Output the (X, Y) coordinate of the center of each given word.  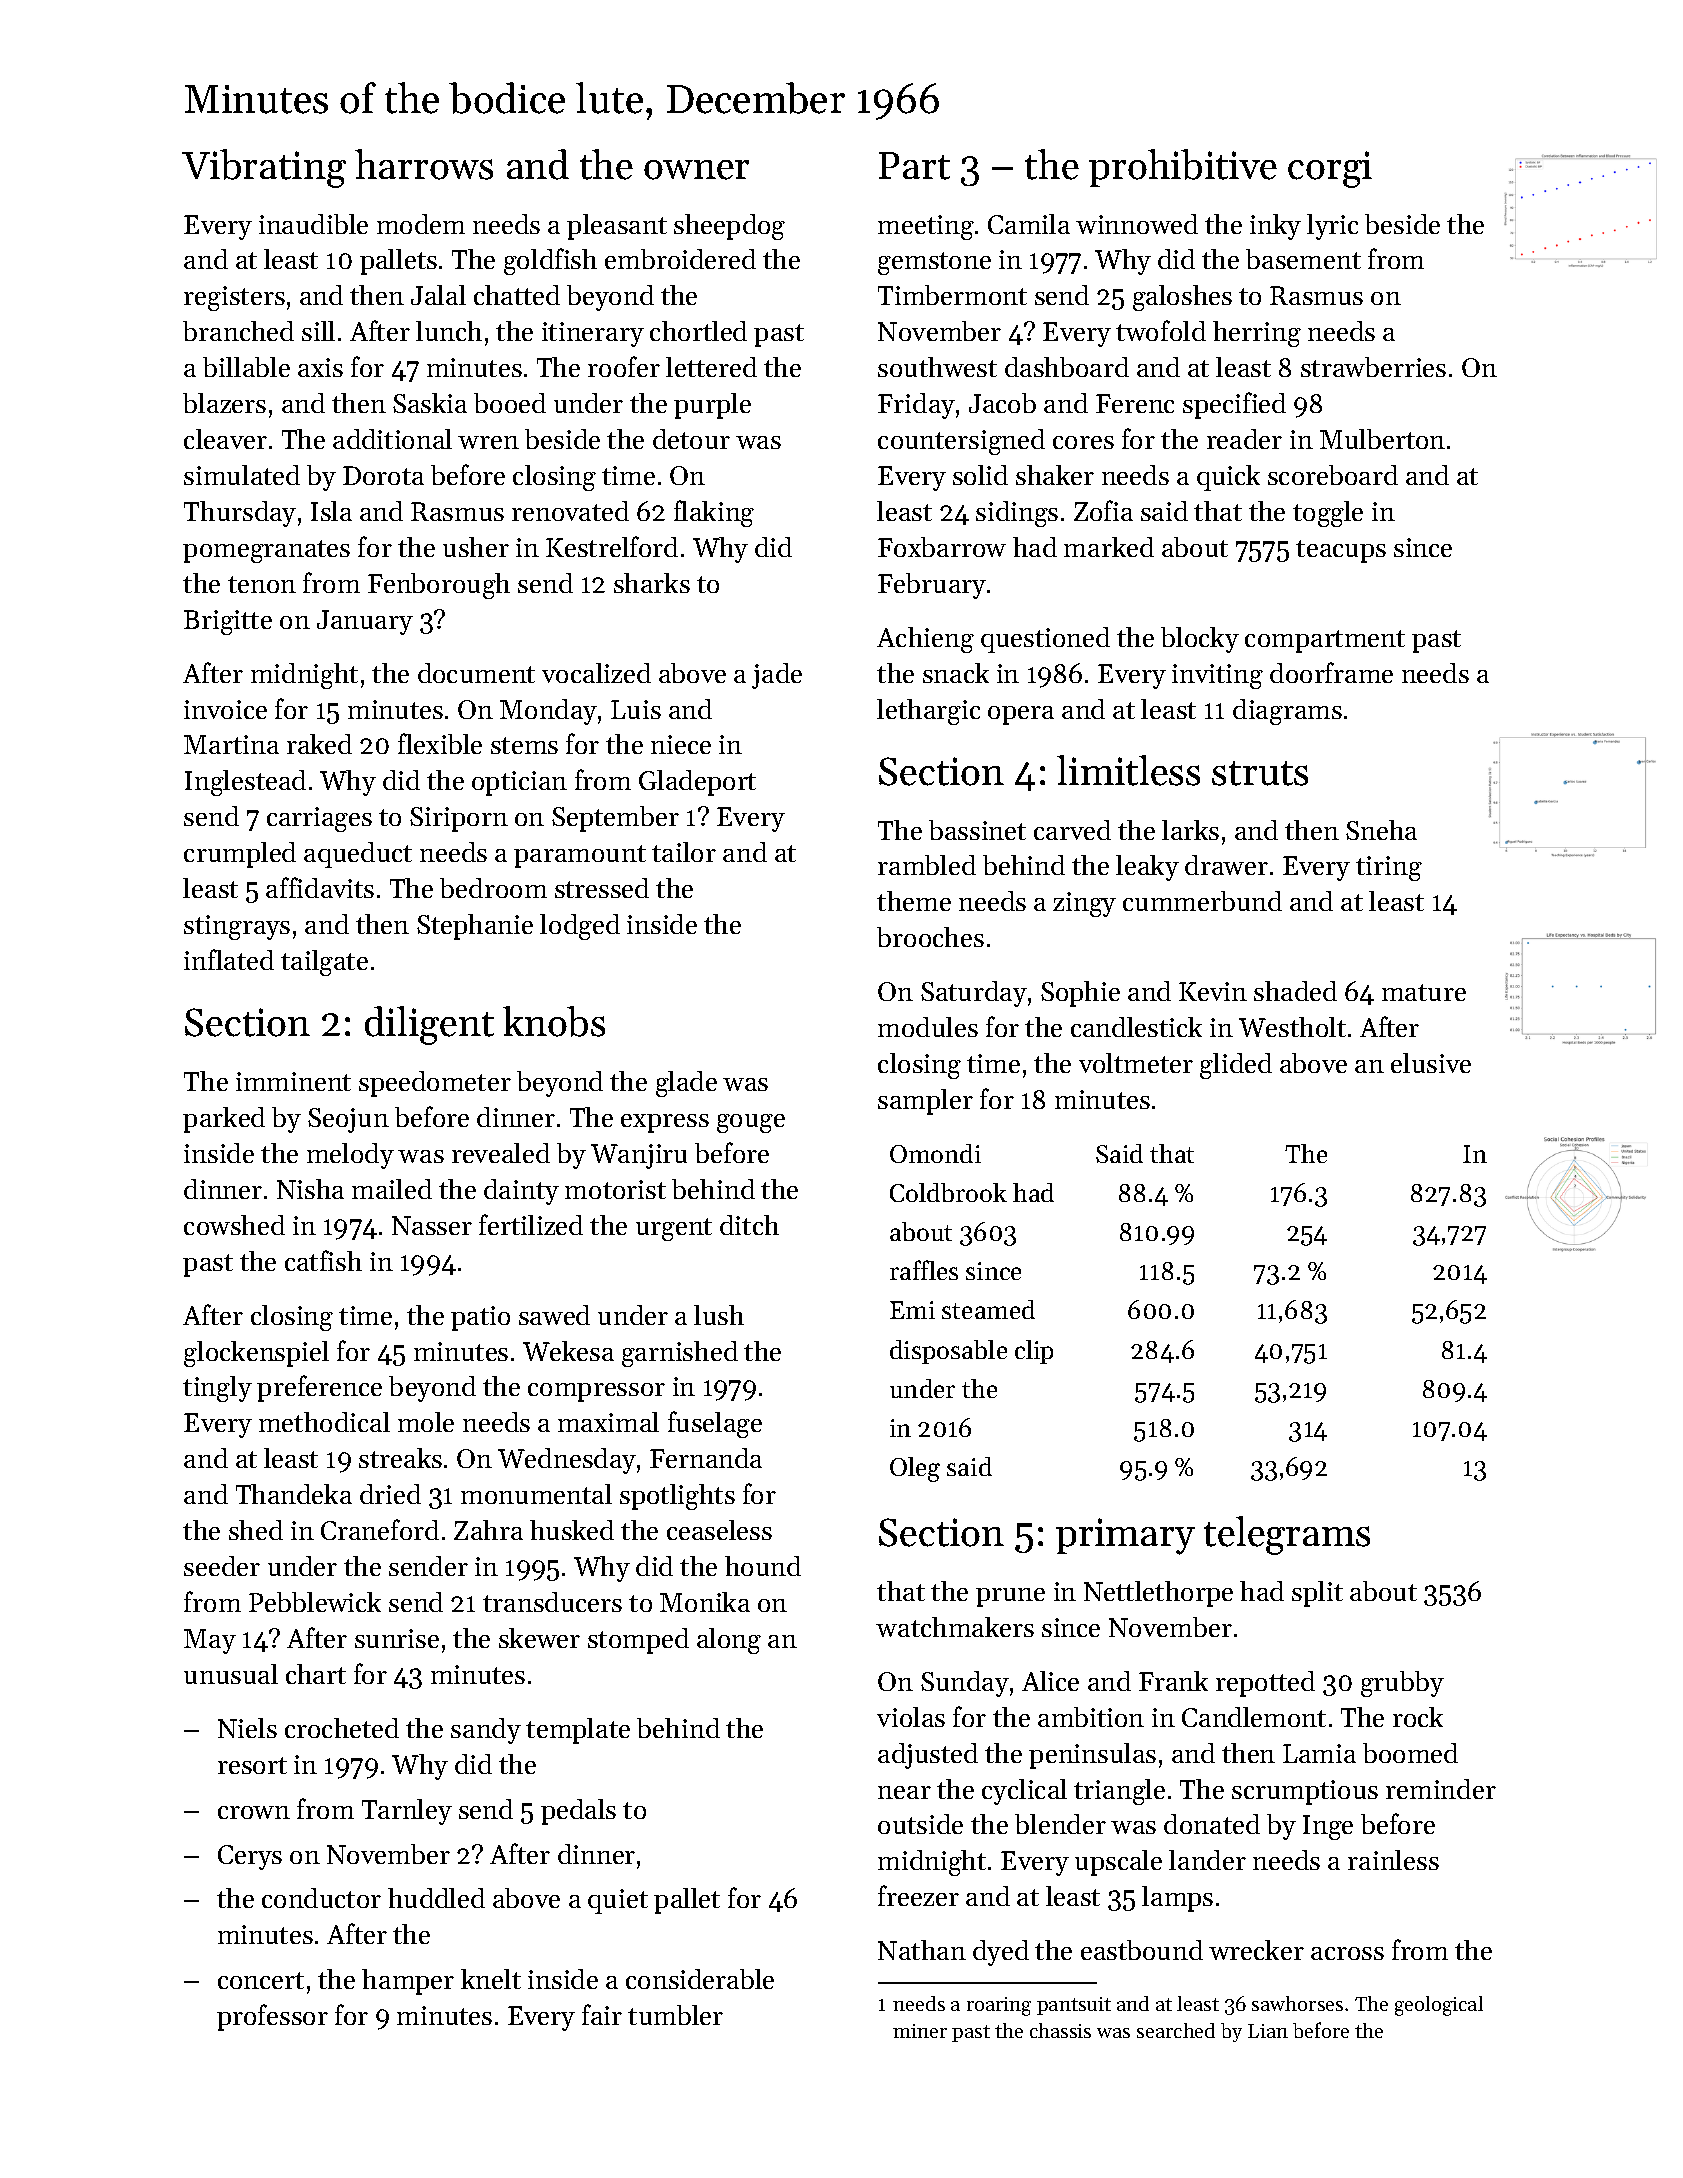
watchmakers (955, 1627)
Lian (1268, 2031)
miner (920, 2031)
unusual (231, 1674)
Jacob (1002, 403)
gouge (751, 1123)
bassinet (977, 830)
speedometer (435, 1084)
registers (234, 298)
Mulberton (1382, 439)
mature (1424, 992)
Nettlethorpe (1158, 1594)
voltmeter (1136, 1063)
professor (272, 2017)
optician (519, 783)
